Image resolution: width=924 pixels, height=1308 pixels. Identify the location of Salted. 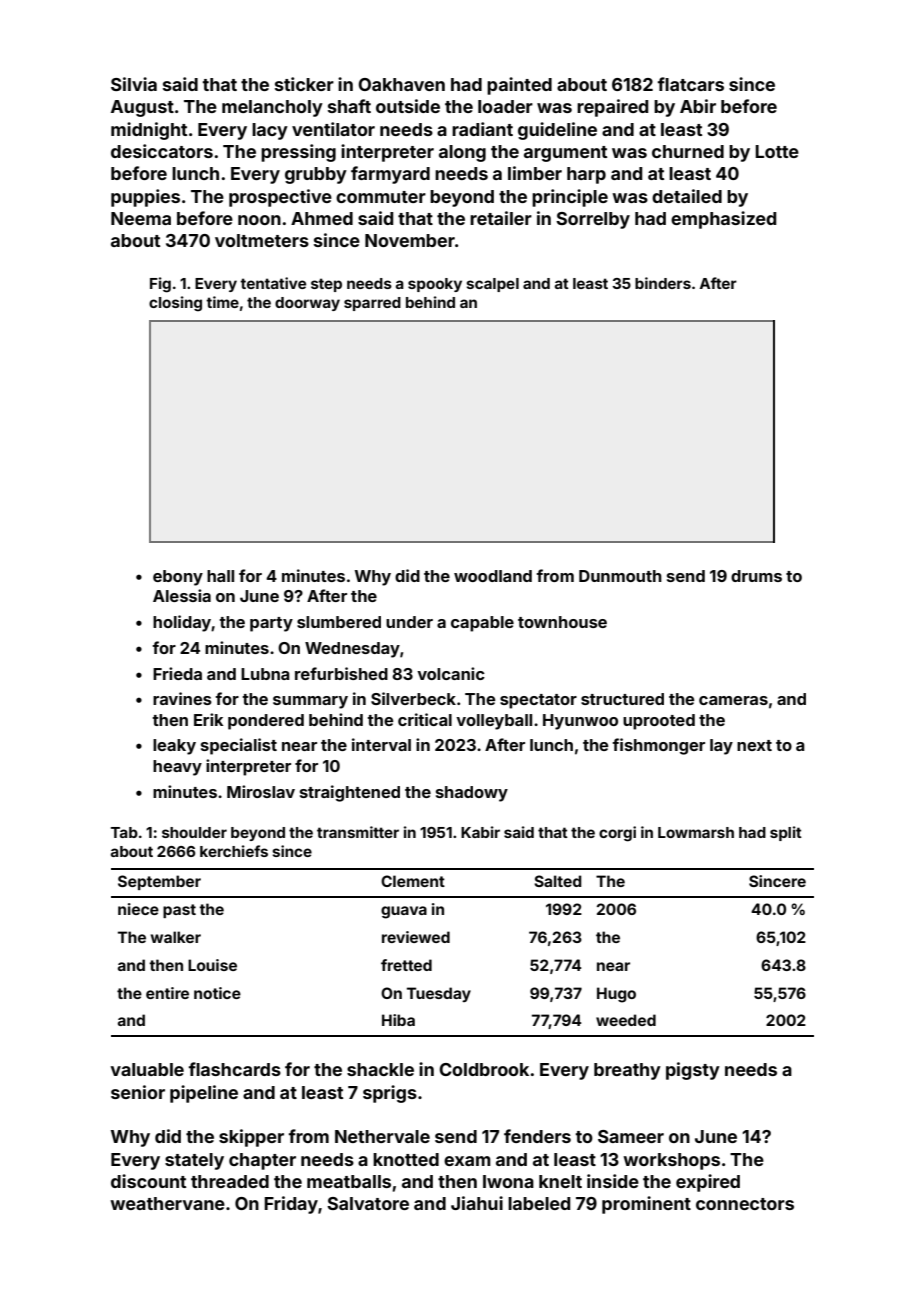
(558, 881).
